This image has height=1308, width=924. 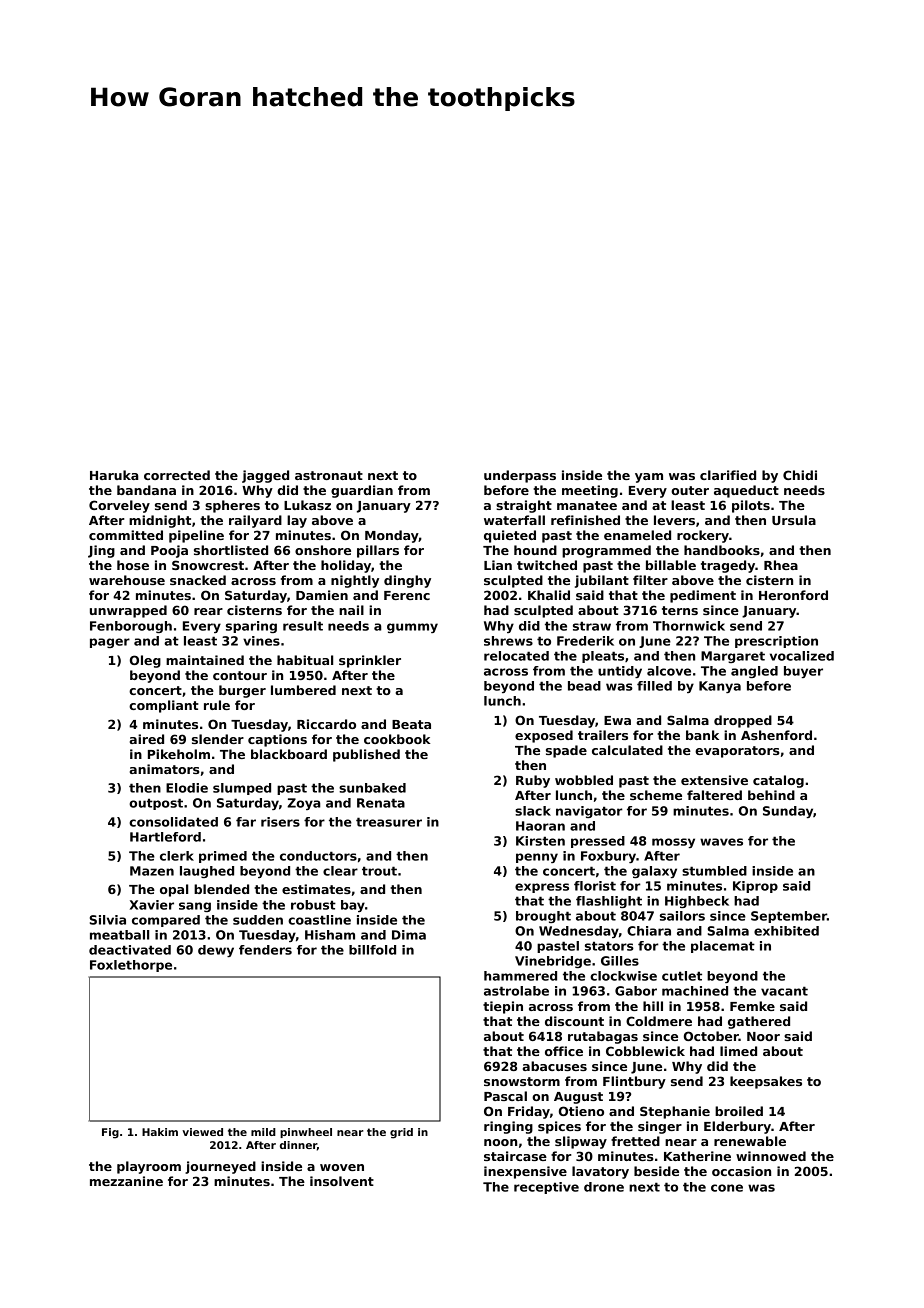 I want to click on aqueduct, so click(x=746, y=491).
